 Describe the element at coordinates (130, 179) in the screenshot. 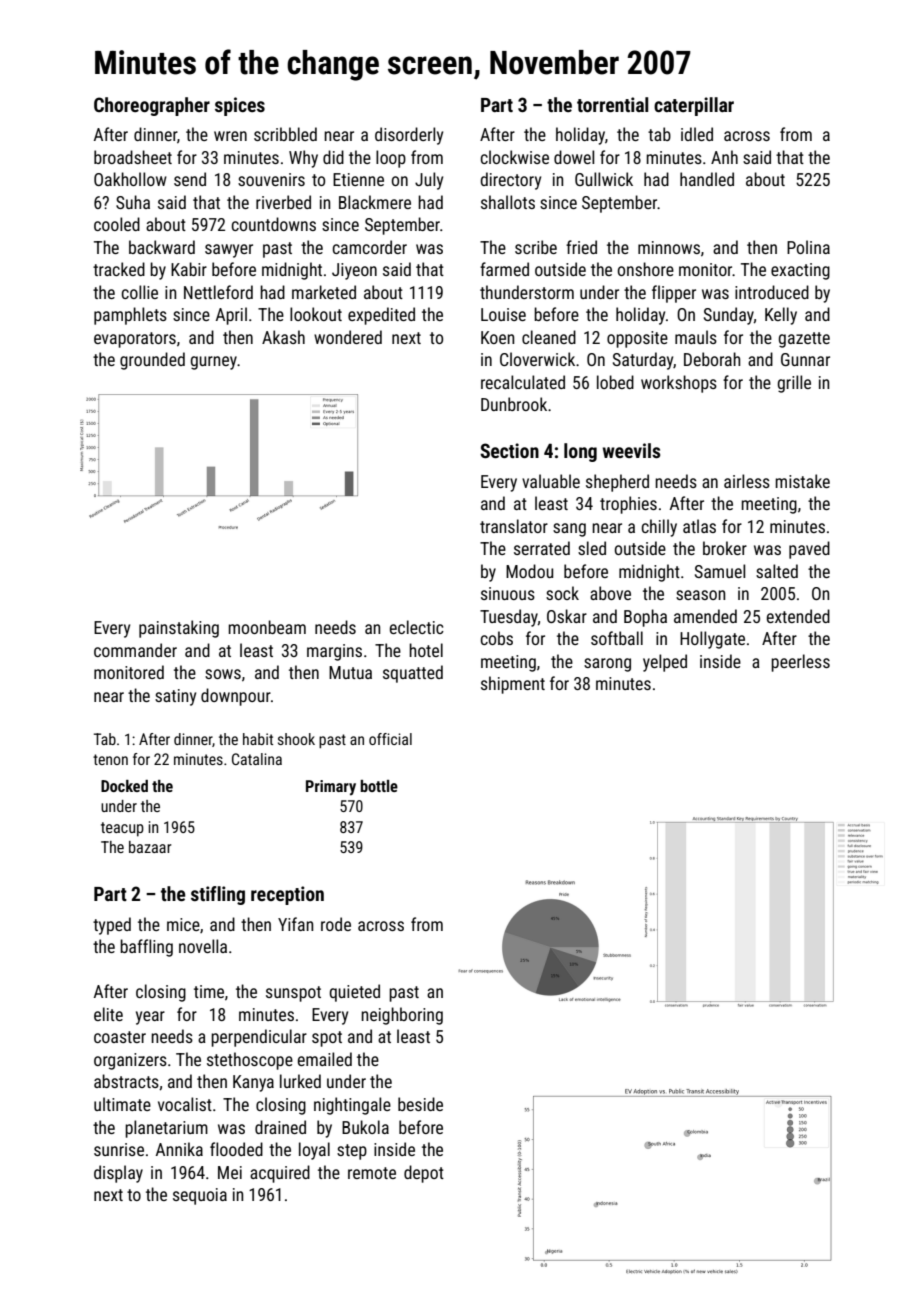

I see `Oakhollow` at that location.
